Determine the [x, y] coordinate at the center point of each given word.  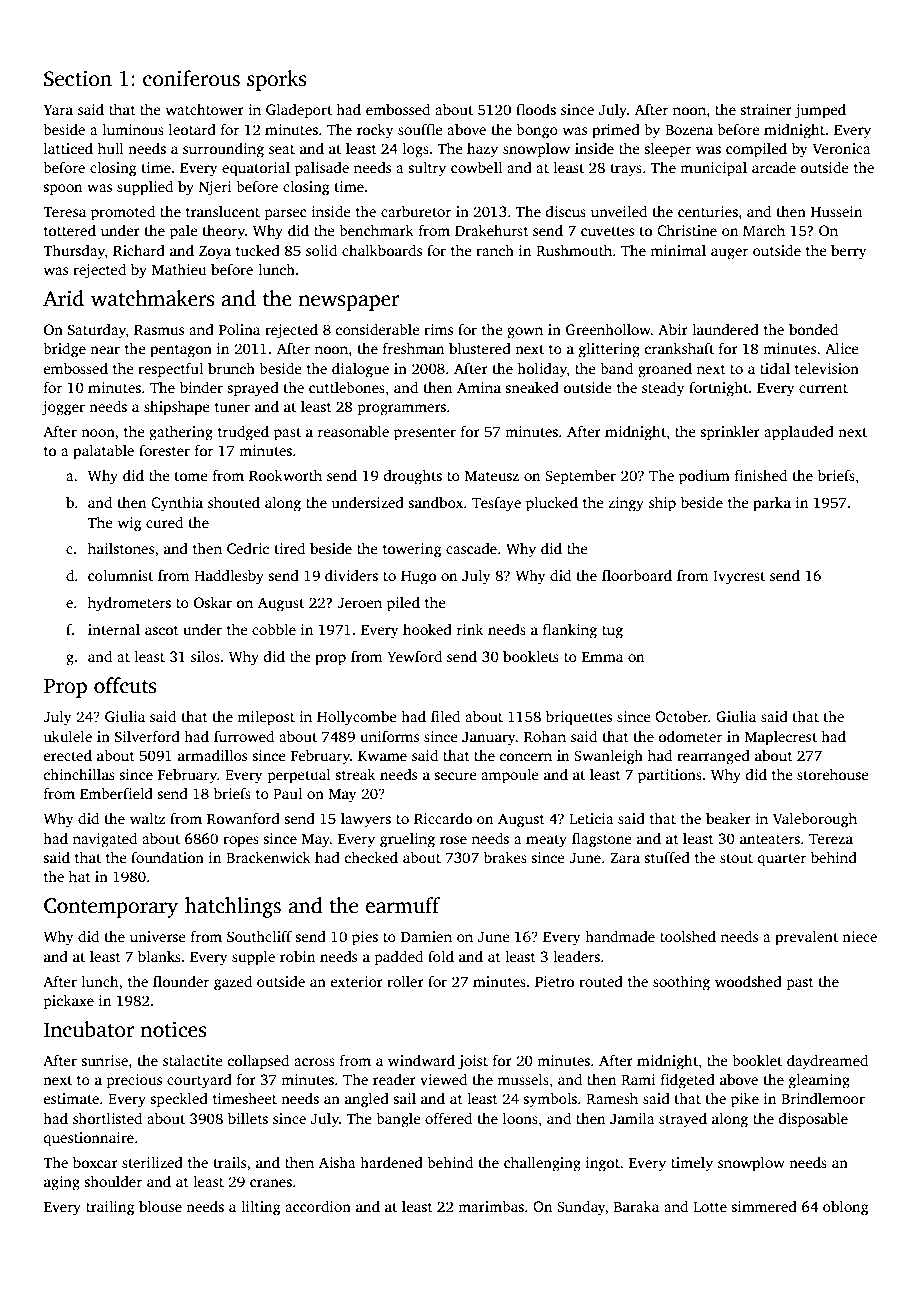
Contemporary [111, 908]
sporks [276, 80]
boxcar [95, 1162]
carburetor [416, 211]
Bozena [689, 130]
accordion [318, 1206]
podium [704, 477]
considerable [378, 329]
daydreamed [827, 1062]
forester [164, 450]
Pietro [554, 981]
